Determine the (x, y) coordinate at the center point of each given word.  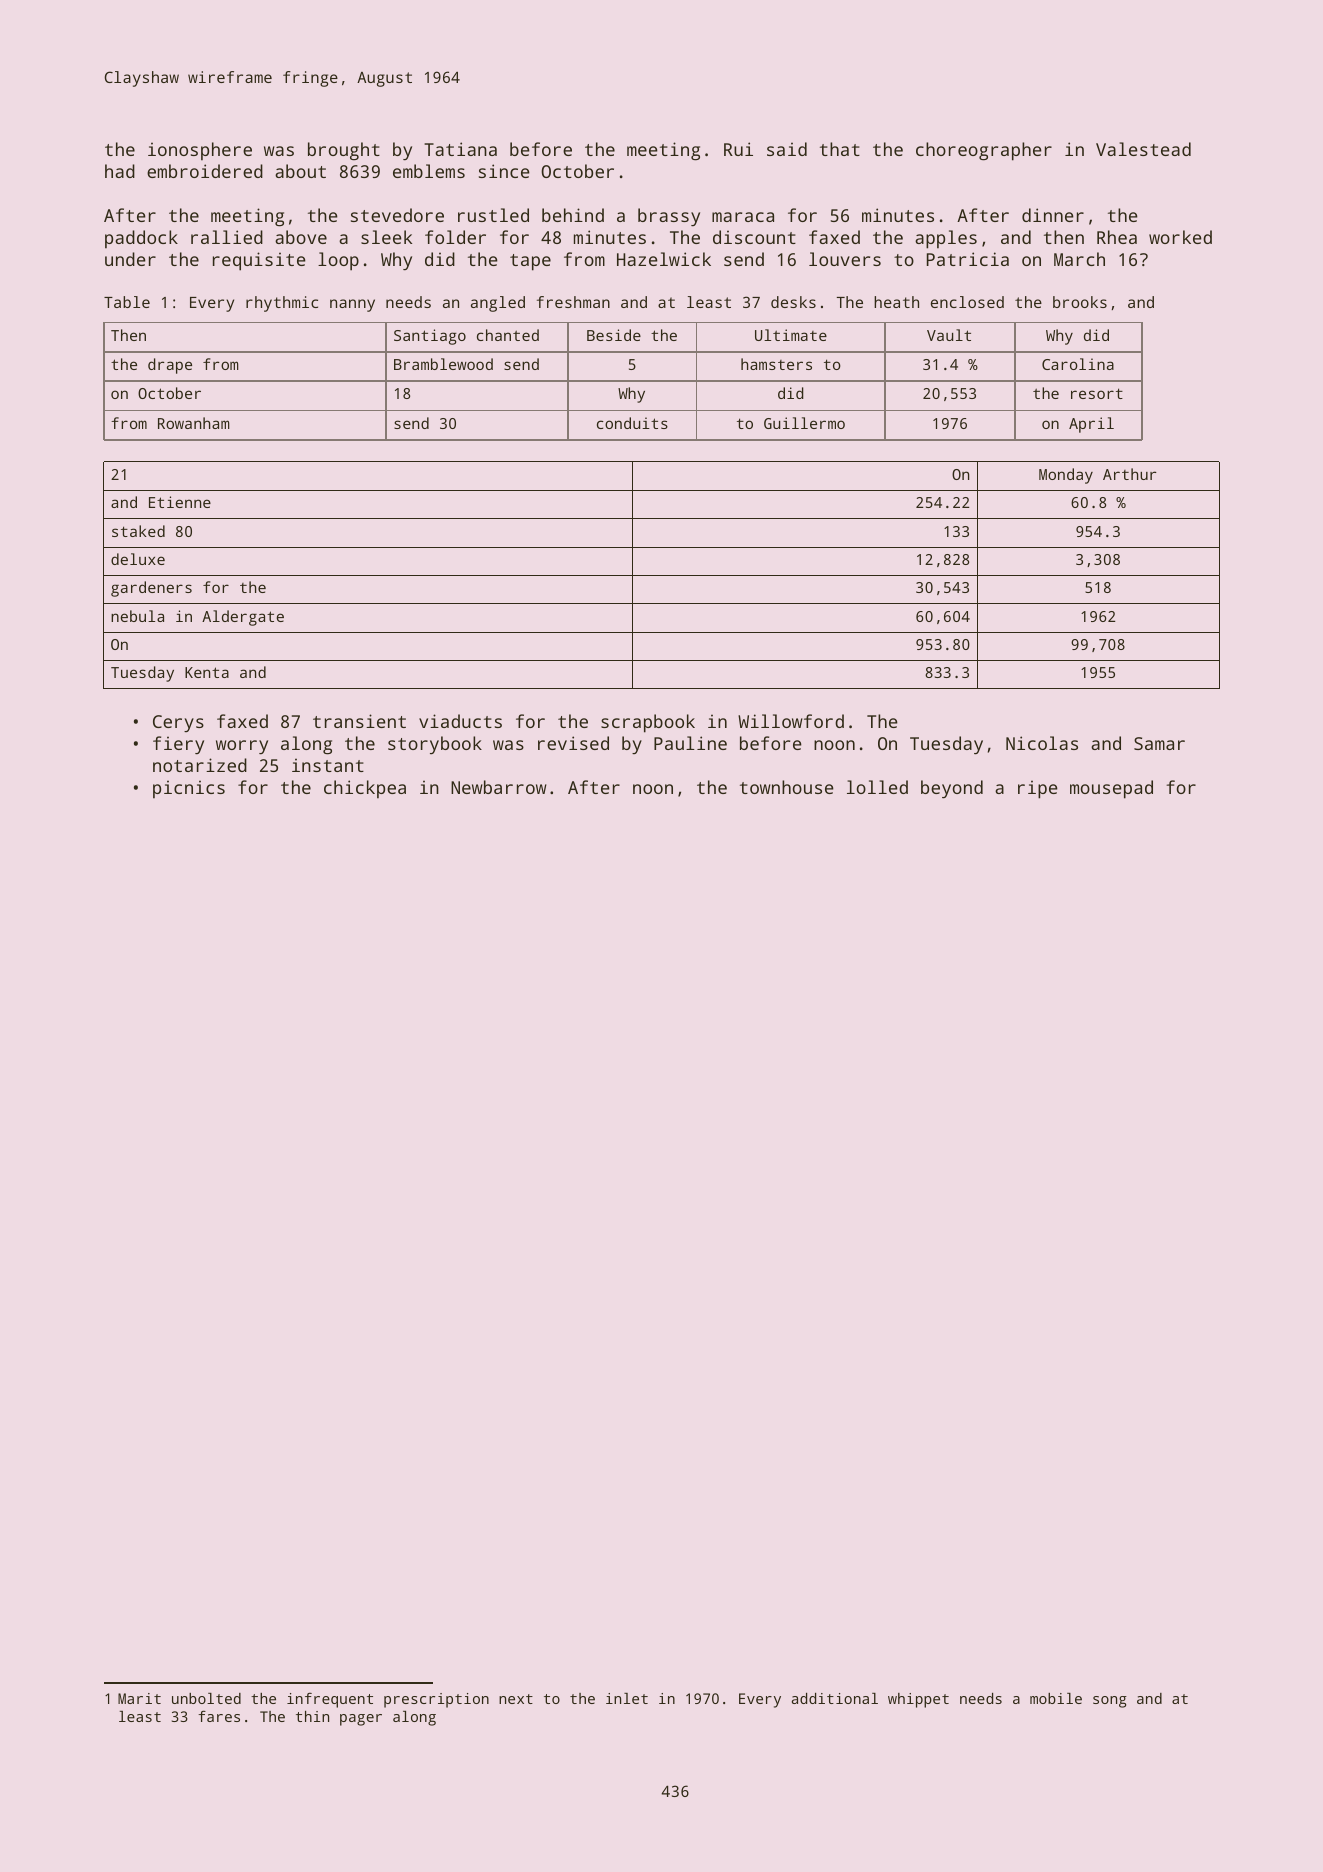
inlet (627, 1698)
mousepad (1111, 789)
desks (793, 302)
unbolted (206, 1698)
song (1110, 1702)
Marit (139, 1698)
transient (359, 721)
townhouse (787, 787)
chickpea (365, 789)
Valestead (1143, 149)
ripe (1038, 789)
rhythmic (282, 304)
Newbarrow (499, 787)
